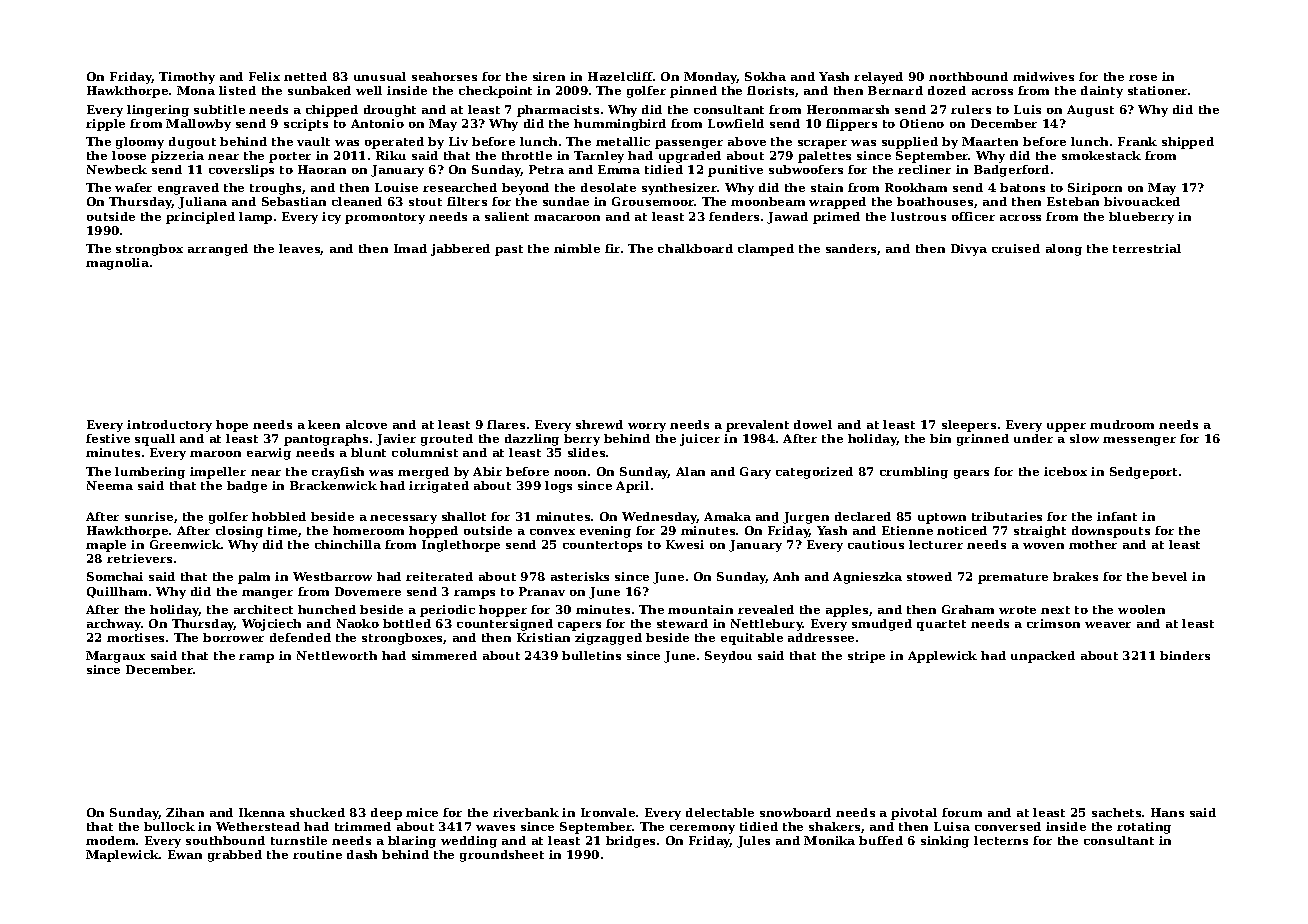  Describe the element at coordinates (866, 657) in the screenshot. I see `stripe` at that location.
